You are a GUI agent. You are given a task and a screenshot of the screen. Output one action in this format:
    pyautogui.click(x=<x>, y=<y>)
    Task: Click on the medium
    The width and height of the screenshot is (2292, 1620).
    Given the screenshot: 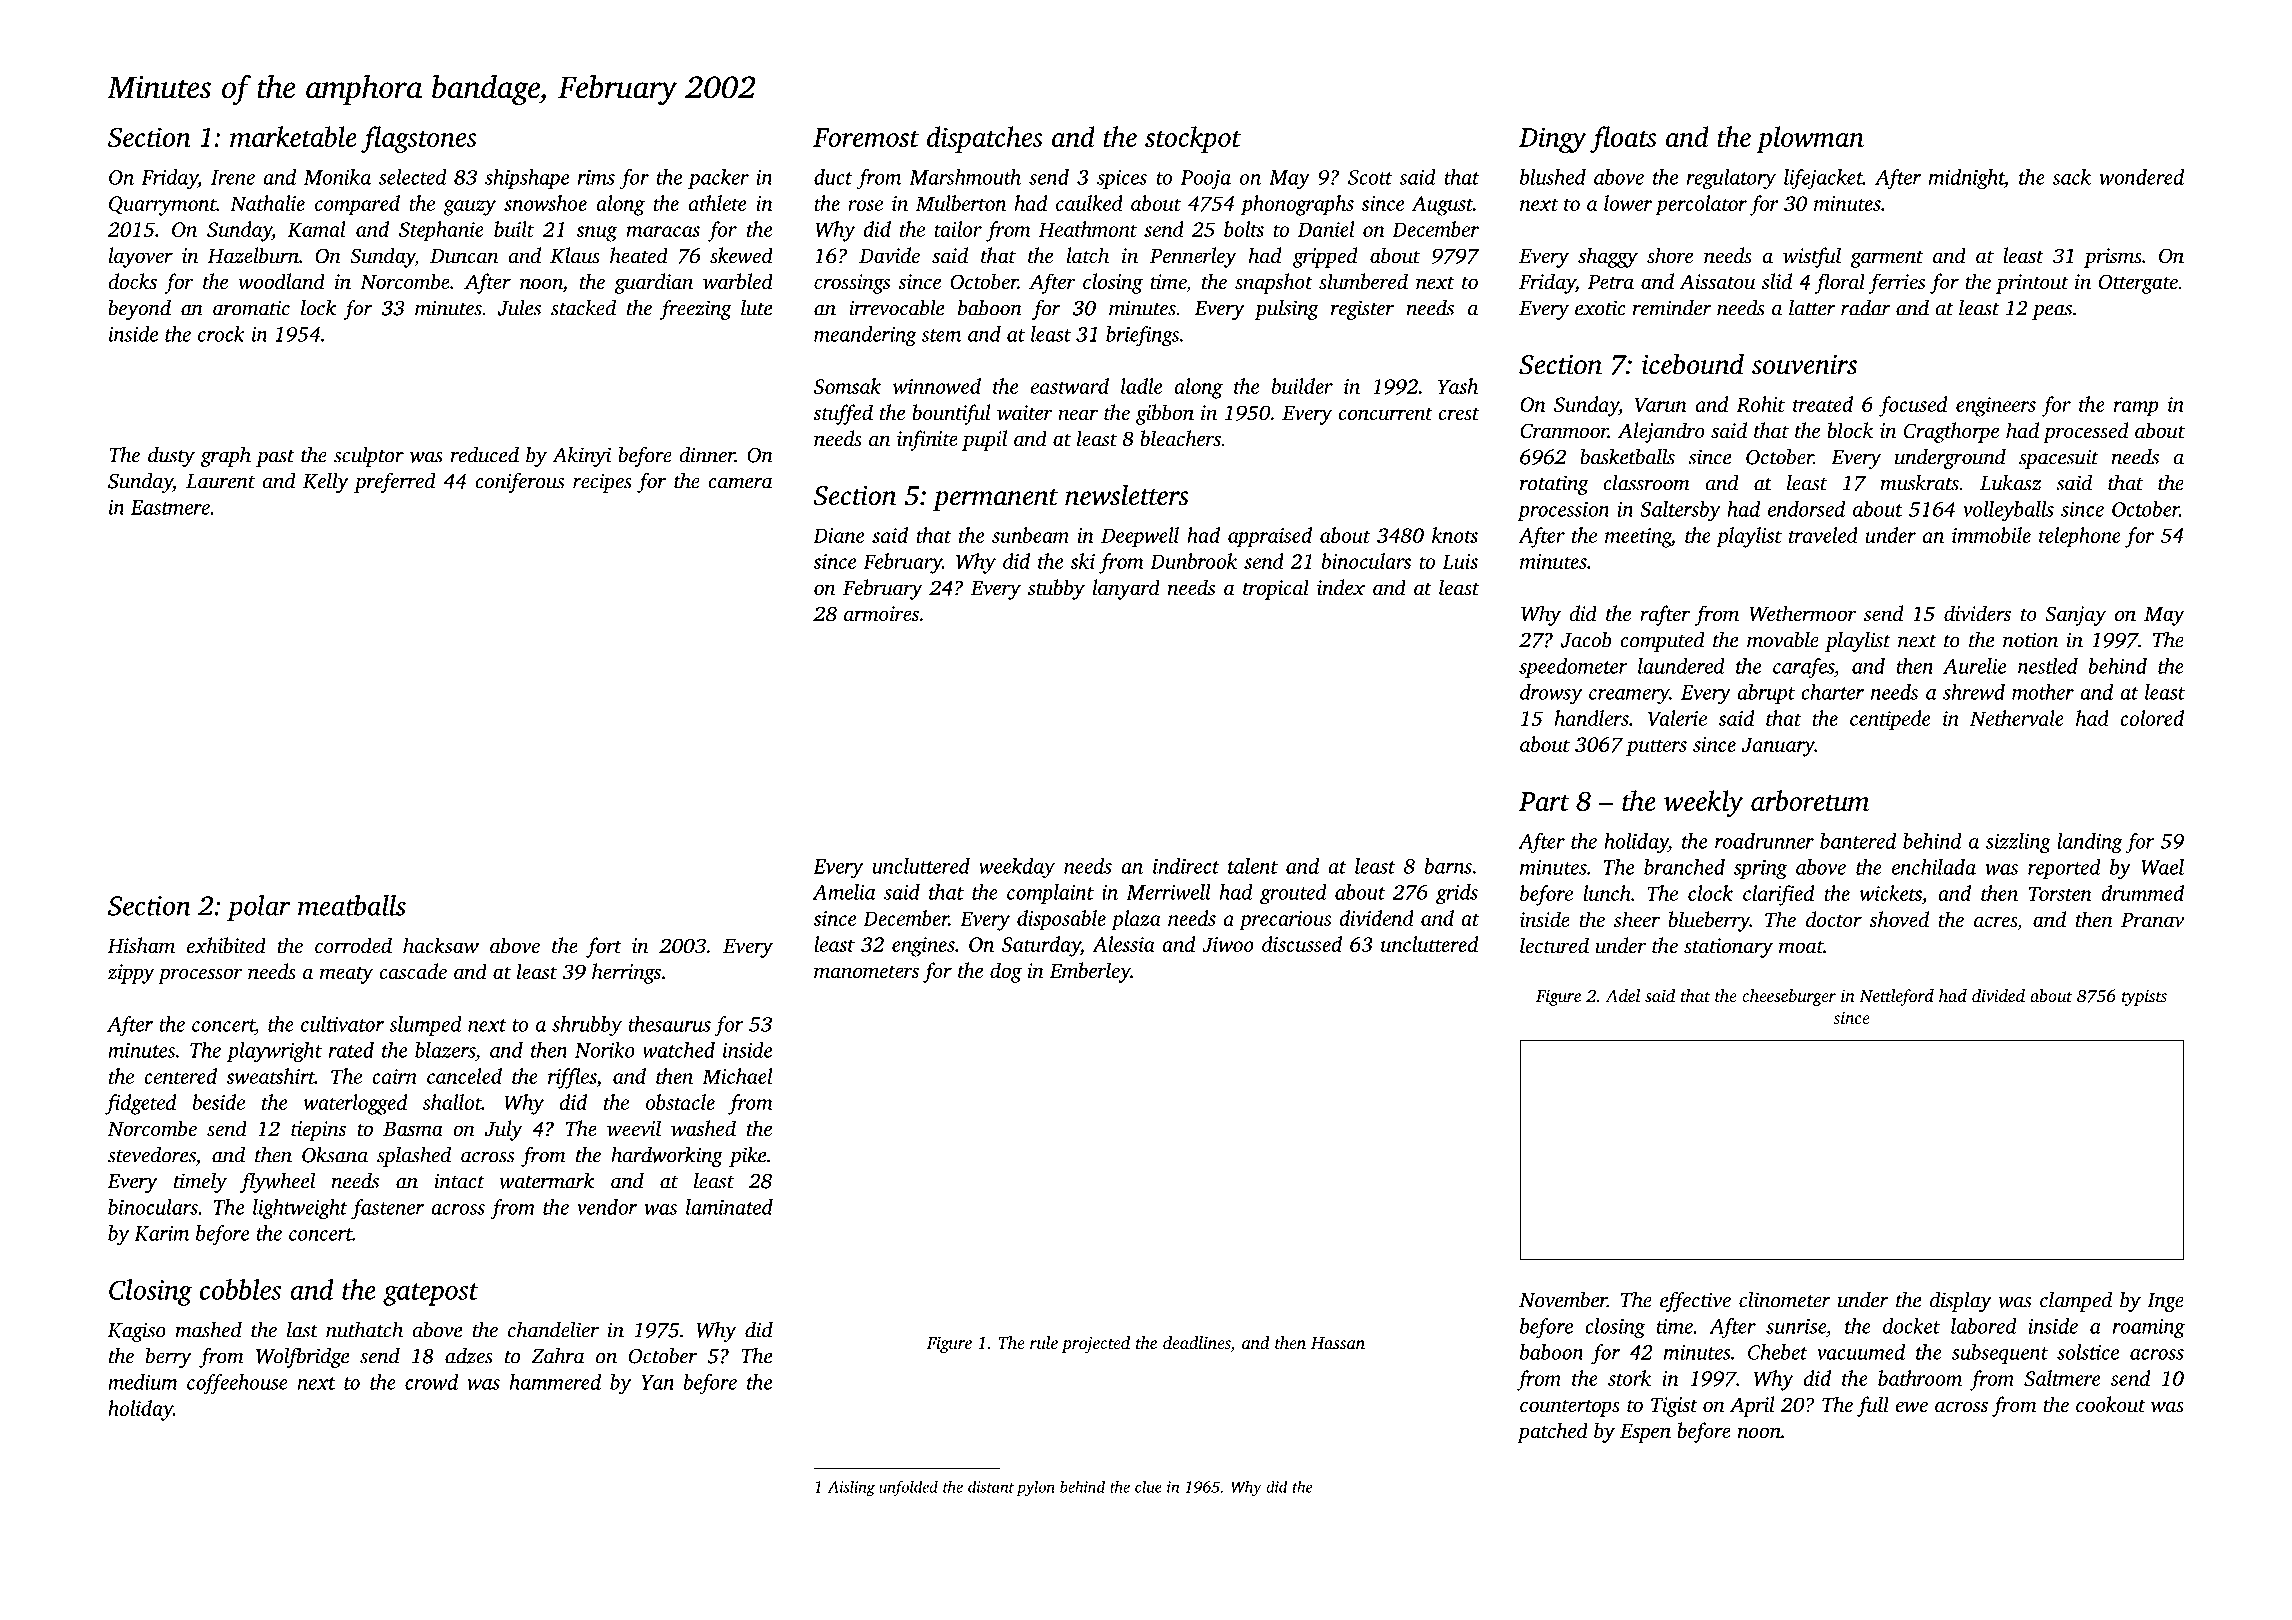 What is the action you would take?
    pyautogui.click(x=143, y=1382)
